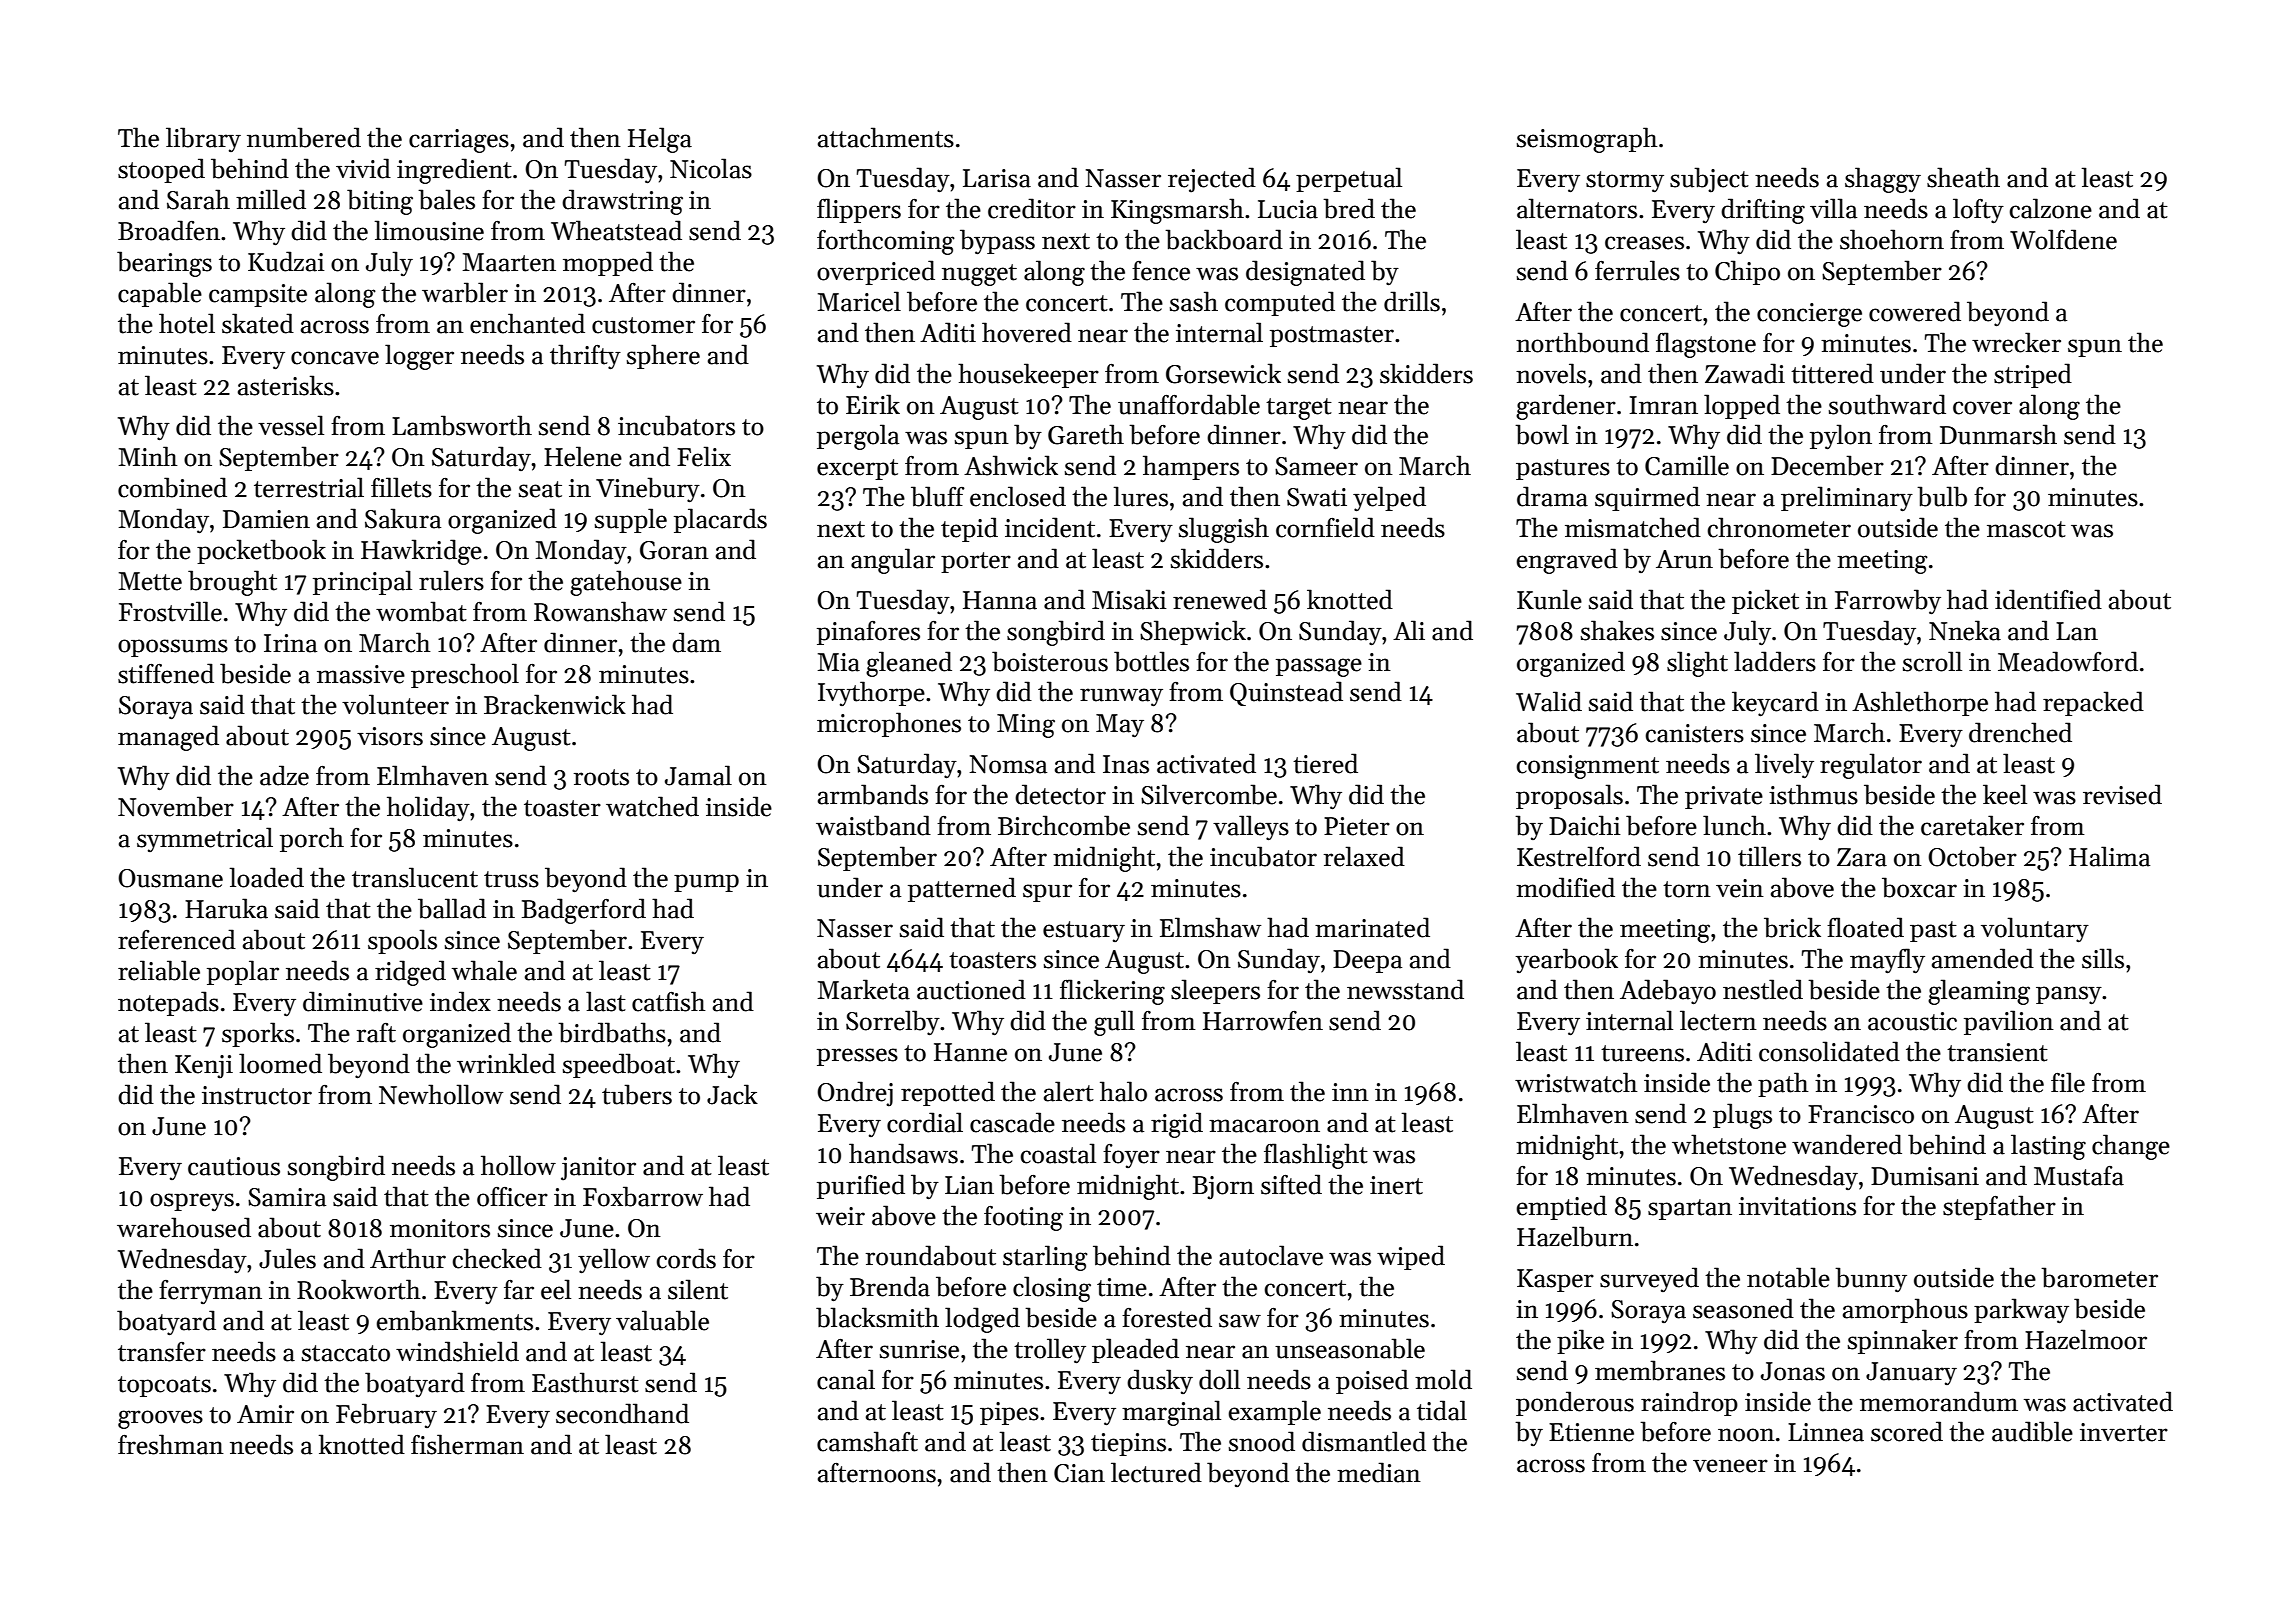 The image size is (2292, 1620). What do you see at coordinates (1747, 272) in the screenshot?
I see `Chipo` at bounding box center [1747, 272].
